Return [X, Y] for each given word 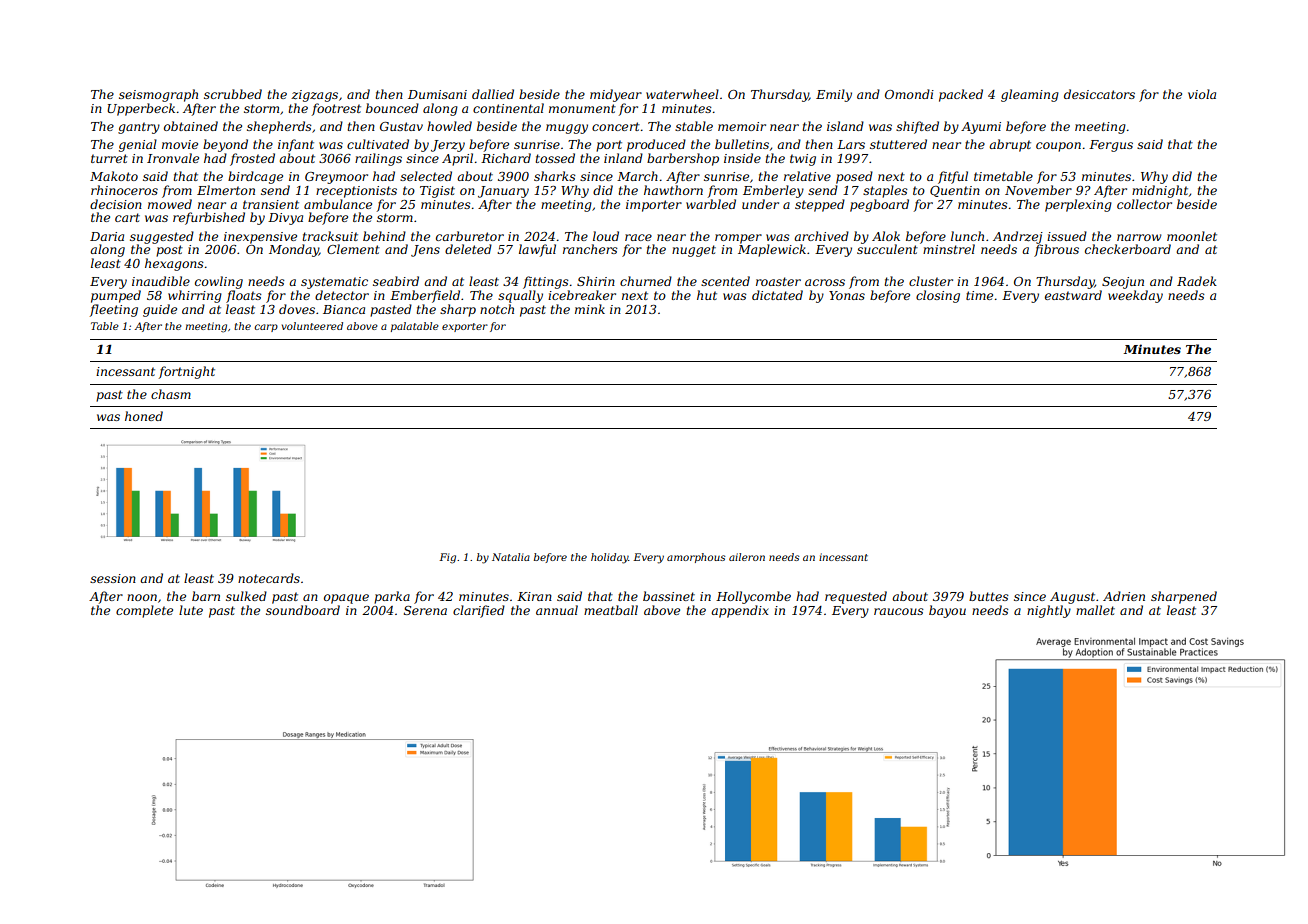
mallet [1095, 610]
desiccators [1099, 94]
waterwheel [682, 94]
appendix [740, 611]
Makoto [114, 176]
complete [144, 611]
